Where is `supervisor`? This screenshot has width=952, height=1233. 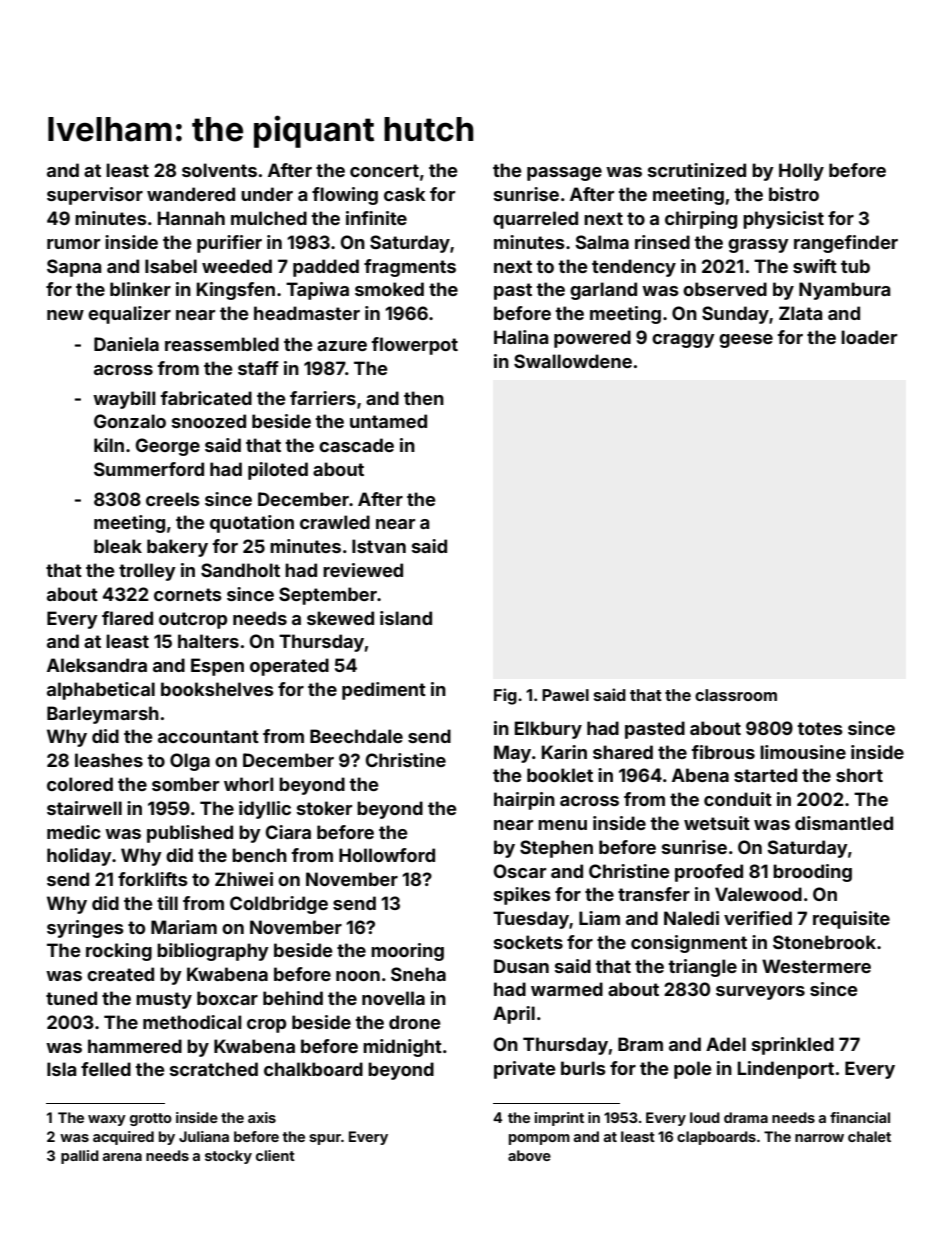
supervisor is located at coordinates (95, 196).
